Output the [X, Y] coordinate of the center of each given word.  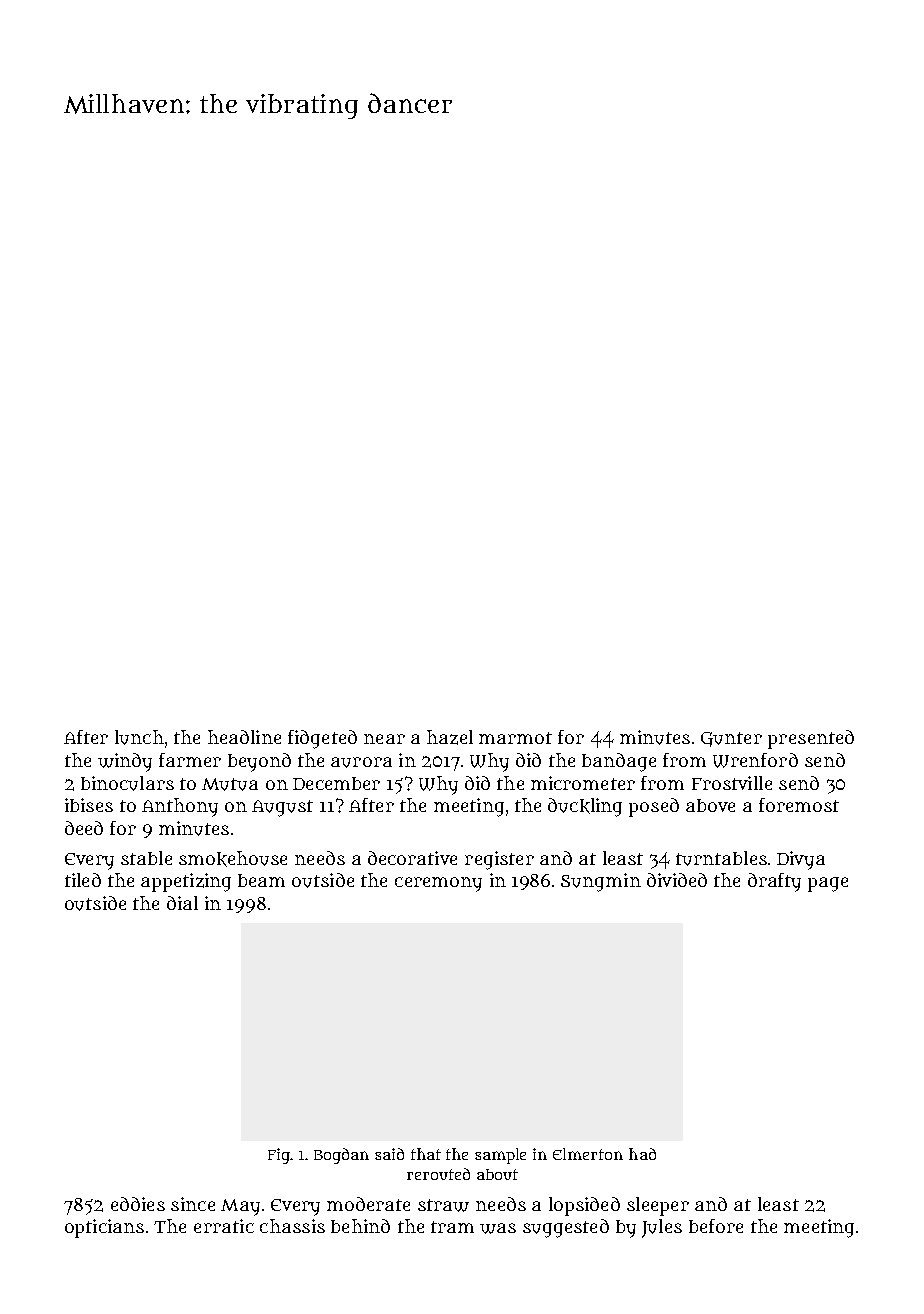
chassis [292, 1226]
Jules [662, 1228]
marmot [515, 738]
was [498, 1228]
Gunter [731, 739]
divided [677, 880]
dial [182, 903]
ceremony [438, 884]
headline [244, 737]
